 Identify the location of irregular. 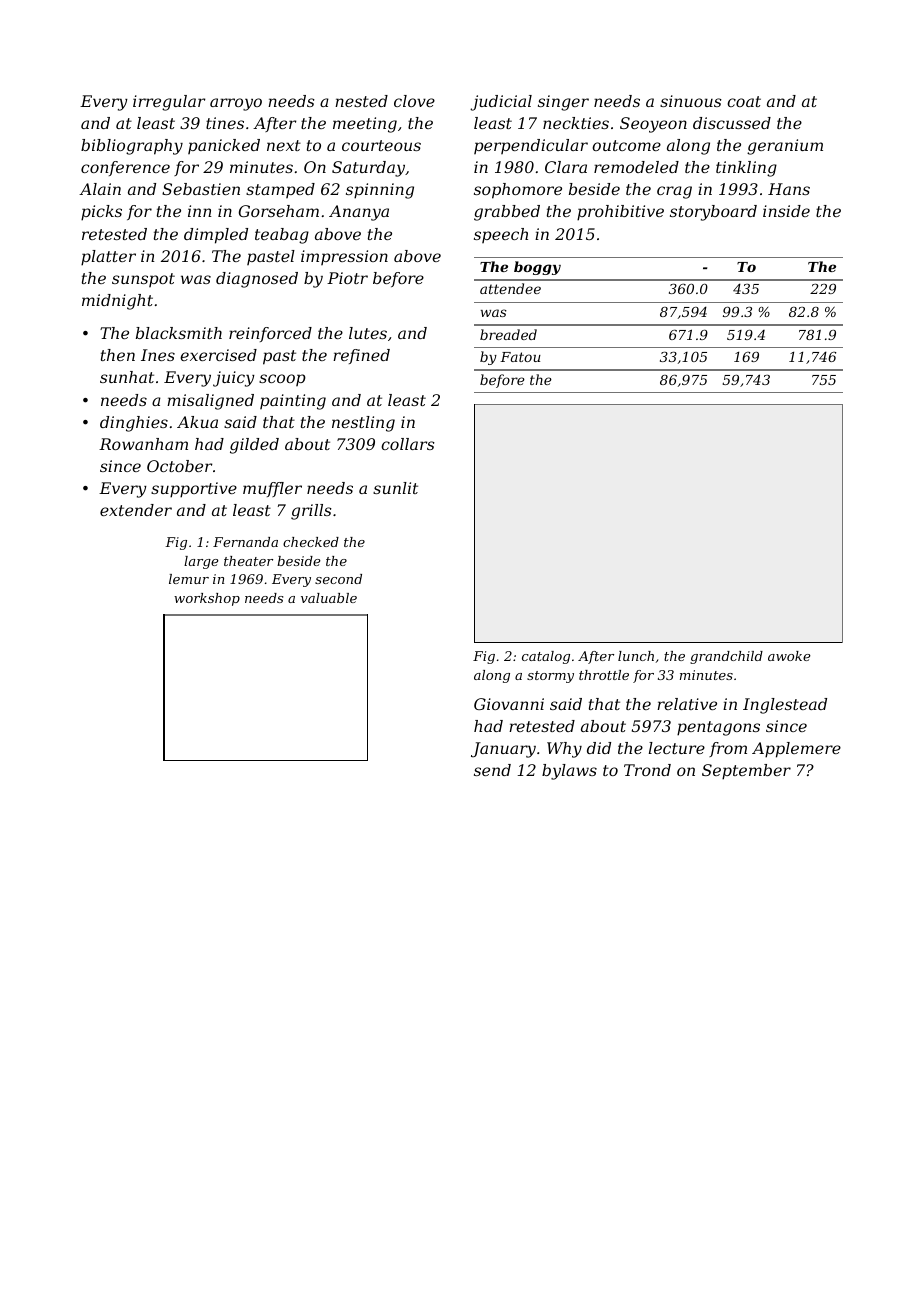
(169, 103).
